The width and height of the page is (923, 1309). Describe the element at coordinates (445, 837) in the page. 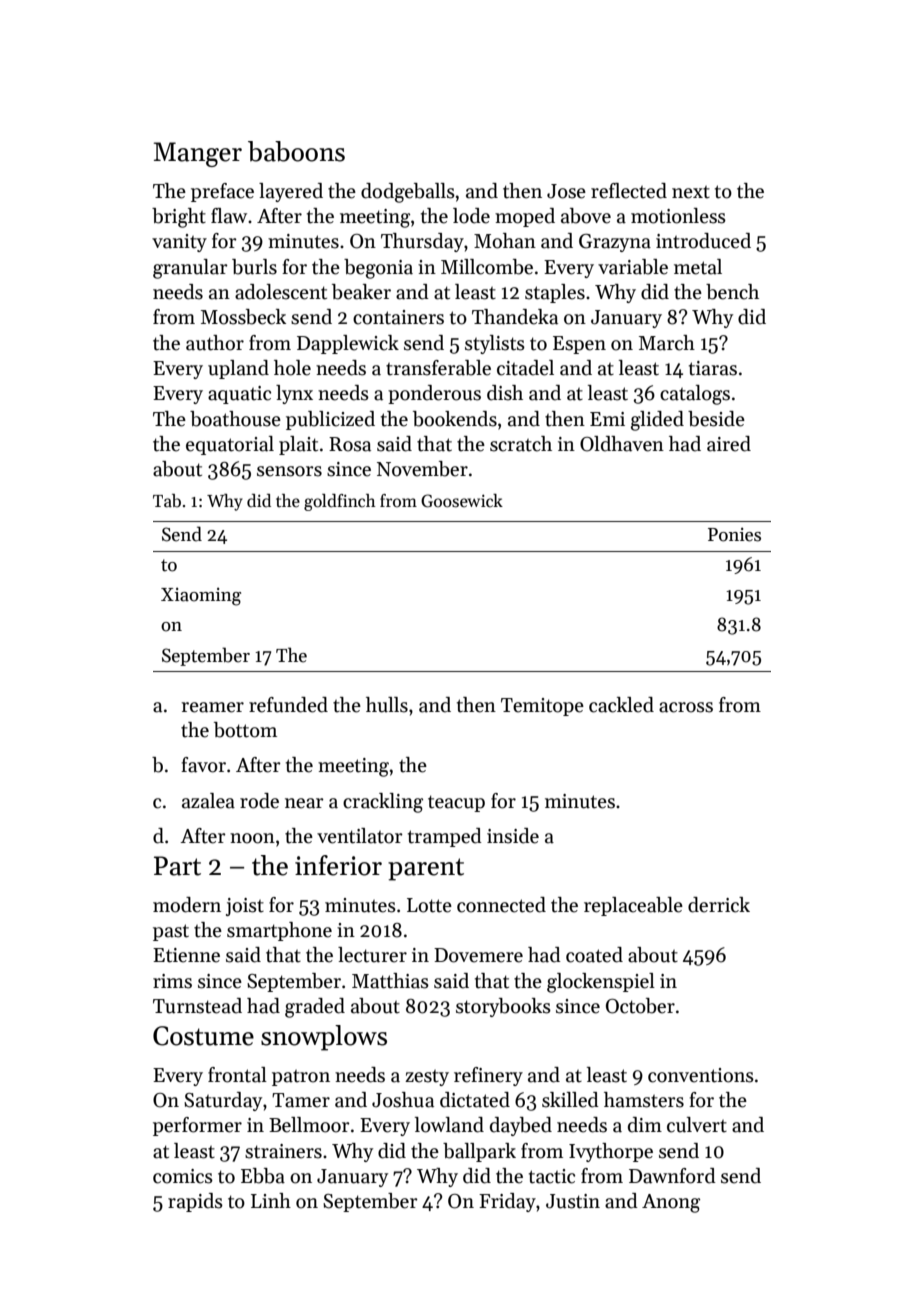

I see `tramped` at that location.
